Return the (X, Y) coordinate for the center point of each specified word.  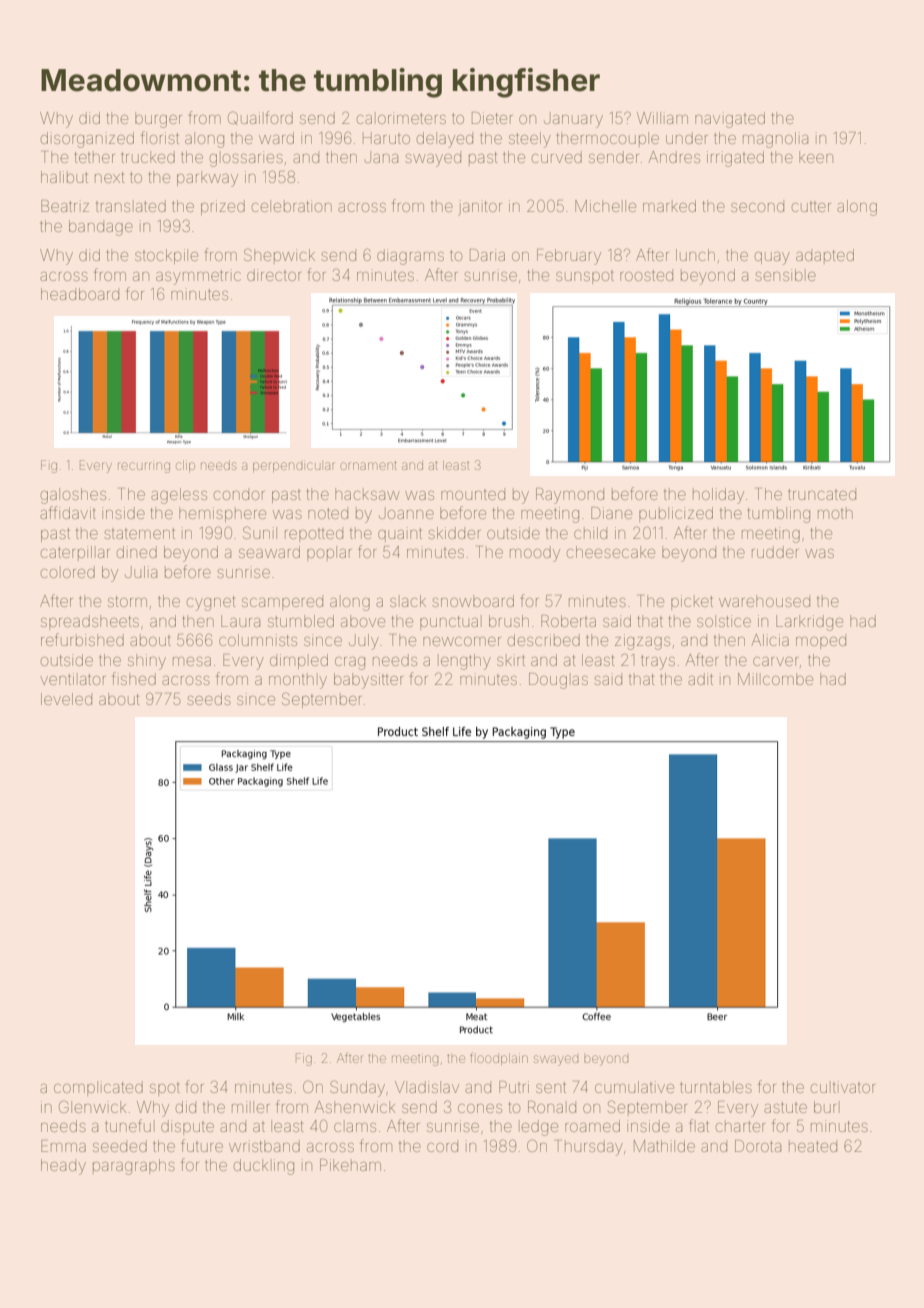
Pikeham (350, 1165)
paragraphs (134, 1167)
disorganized (87, 140)
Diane (611, 513)
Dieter (492, 118)
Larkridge (809, 623)
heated (813, 1146)
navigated (730, 120)
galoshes (73, 496)
